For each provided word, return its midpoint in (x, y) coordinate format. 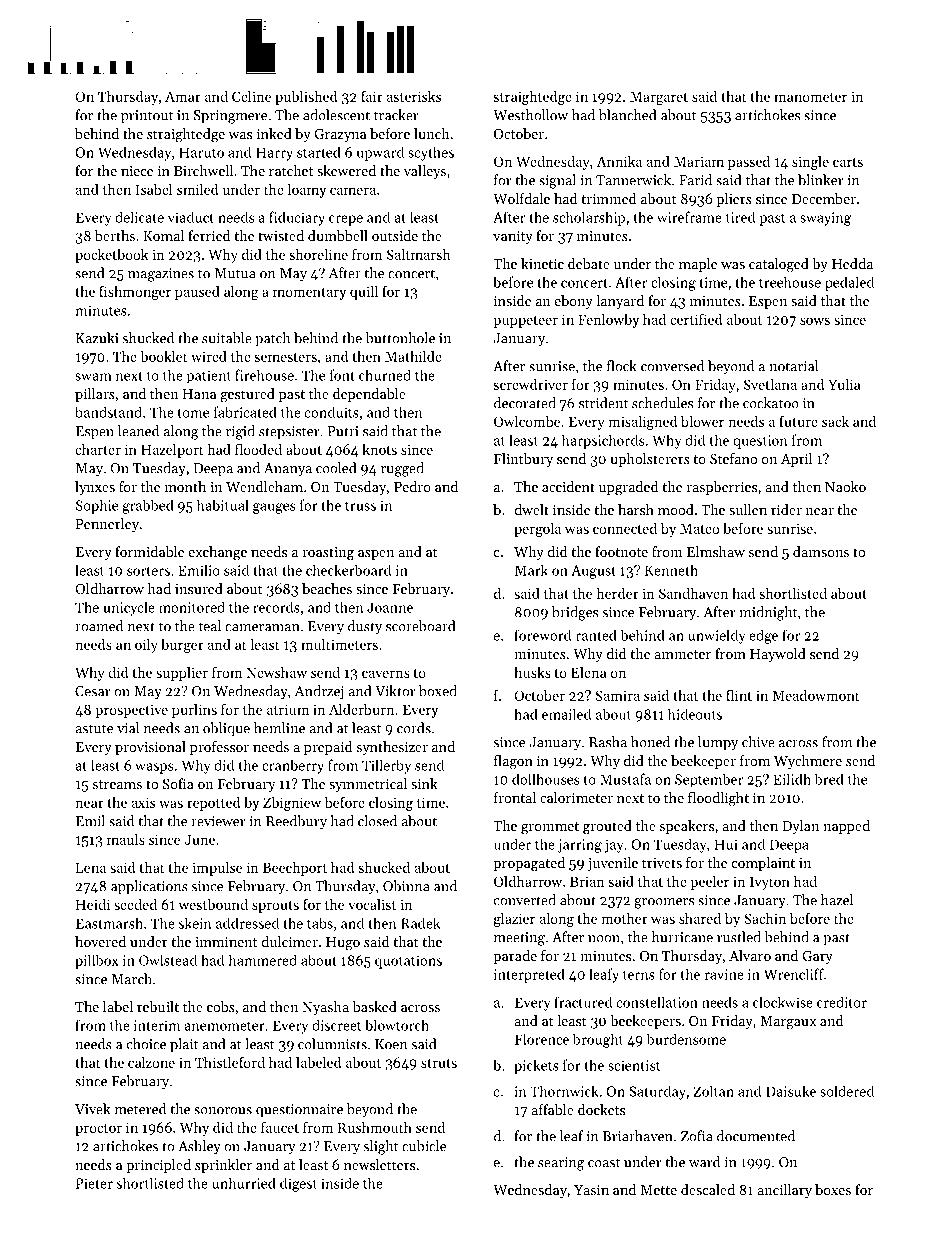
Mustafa (625, 779)
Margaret (659, 98)
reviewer (218, 821)
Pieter (94, 1183)
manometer (810, 97)
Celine (251, 96)
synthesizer (392, 748)
